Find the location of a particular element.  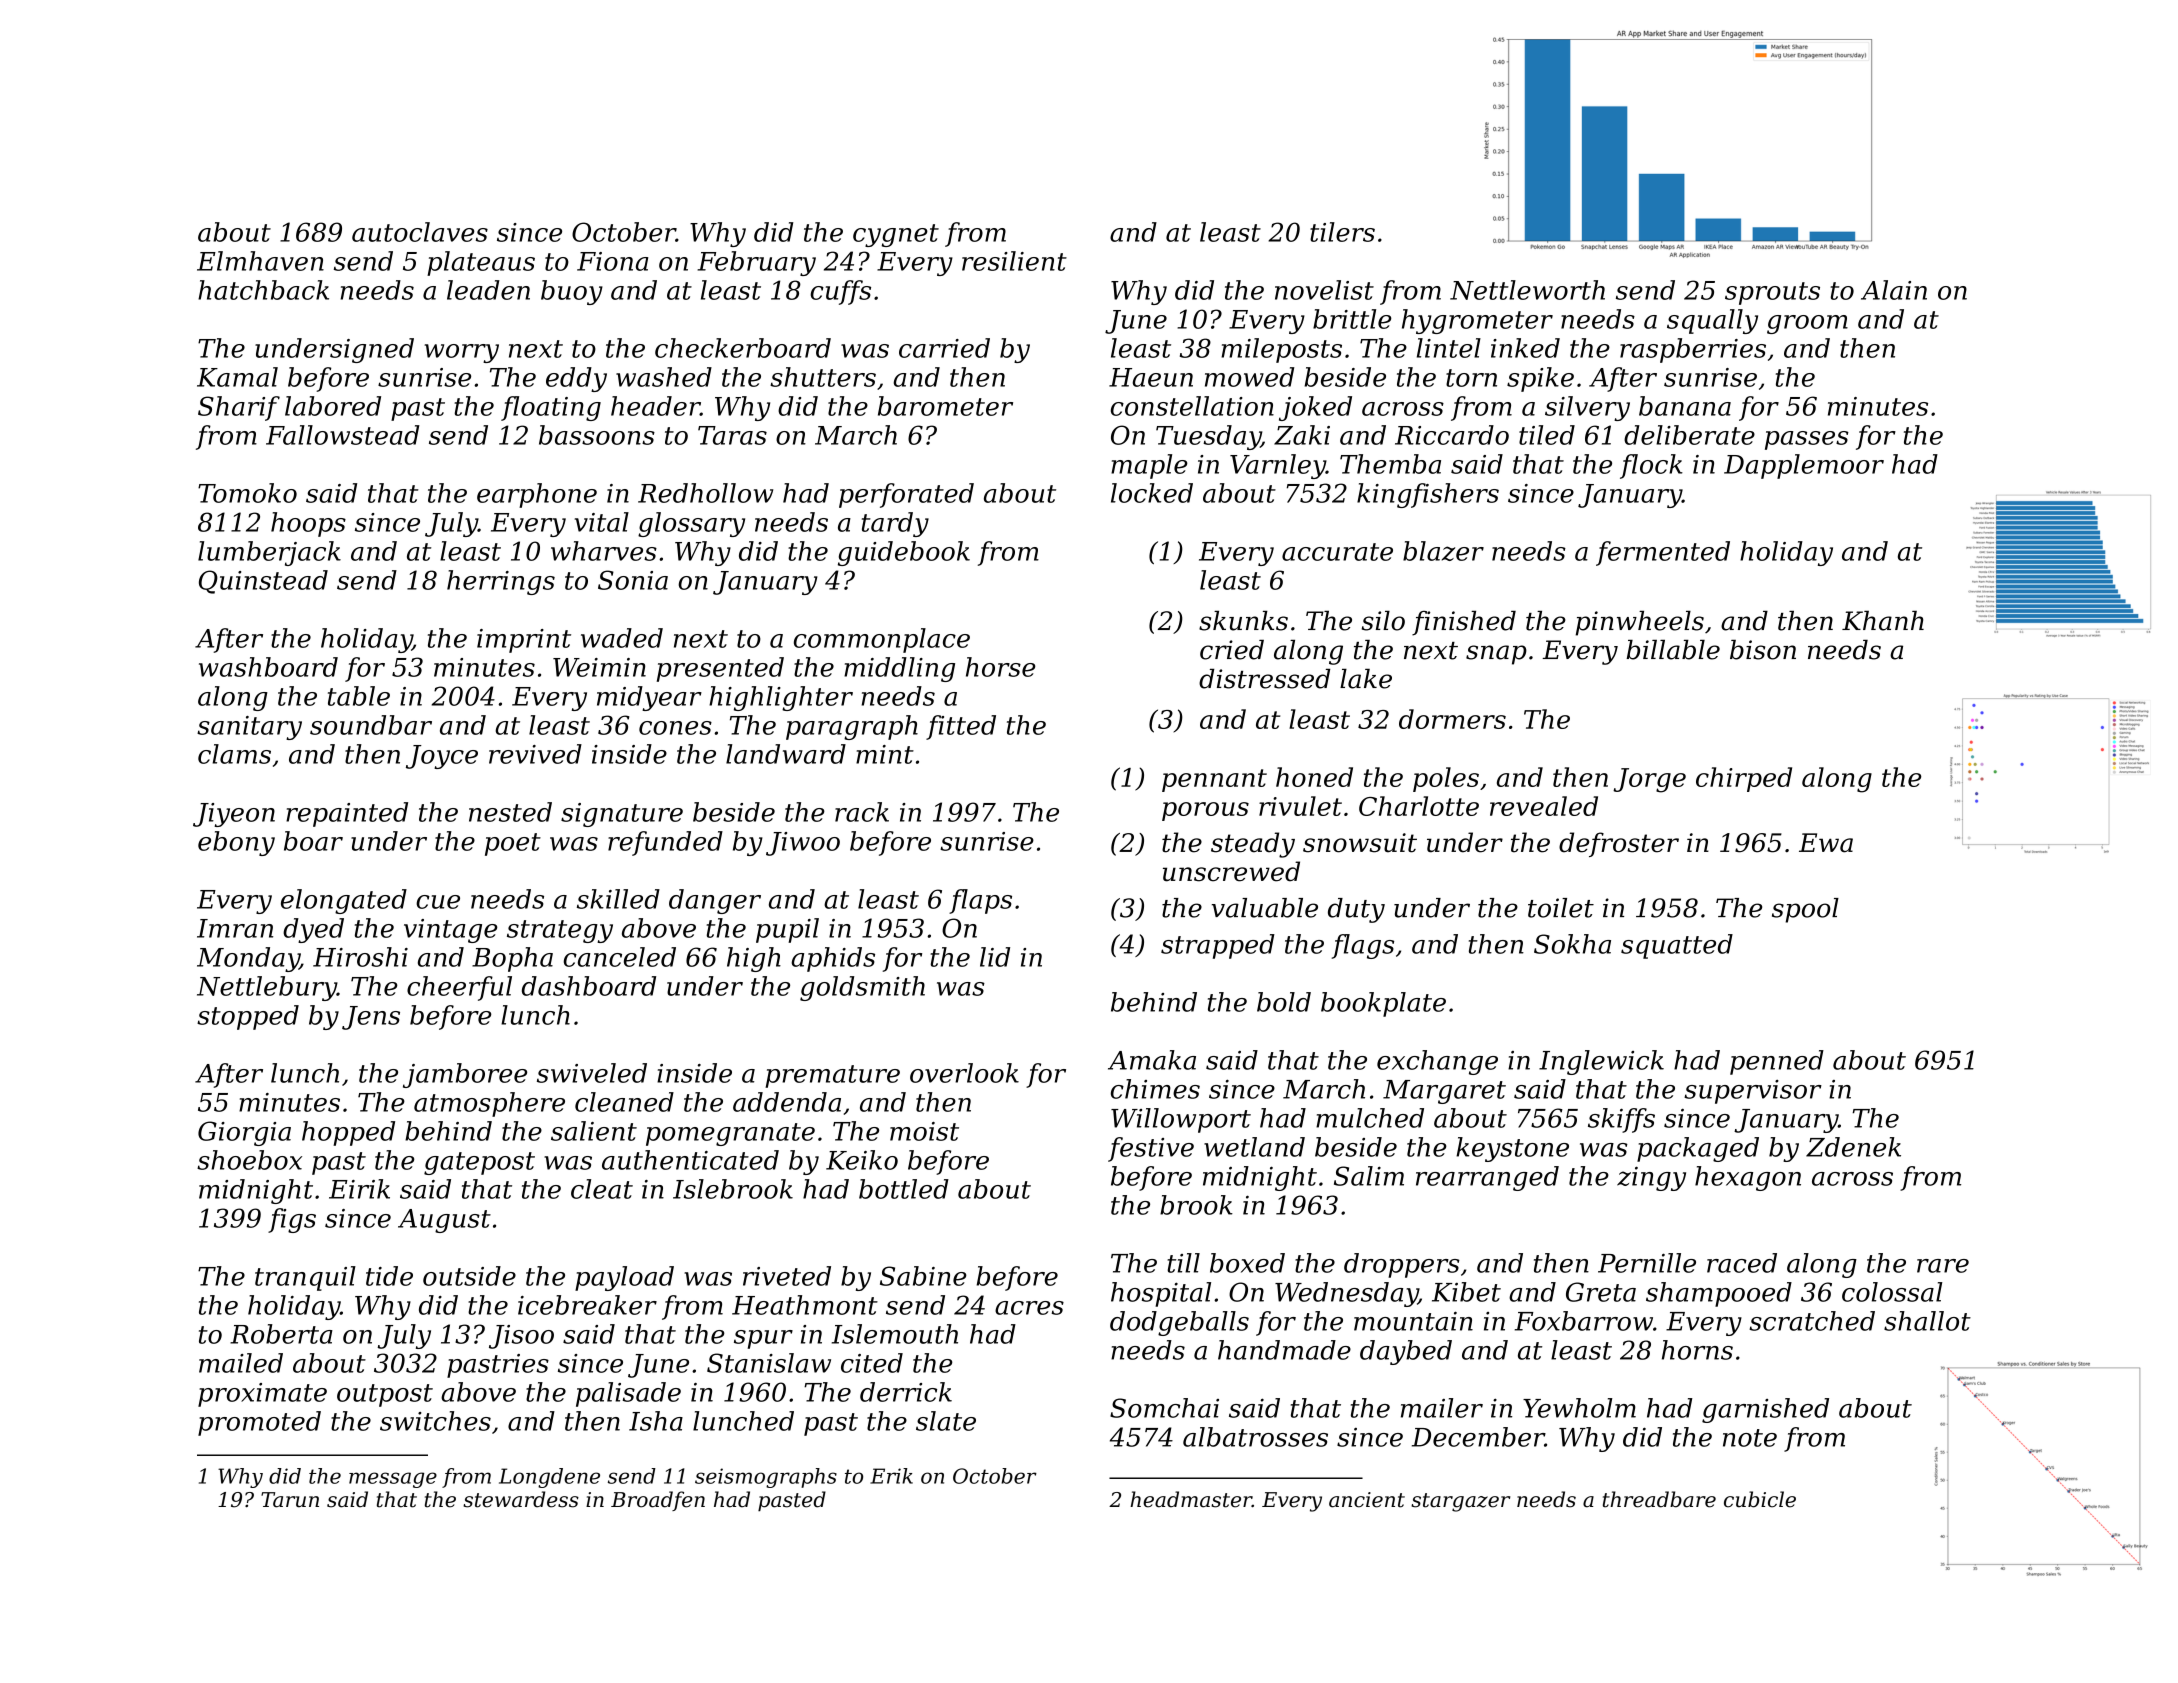

aphids is located at coordinates (833, 959).
